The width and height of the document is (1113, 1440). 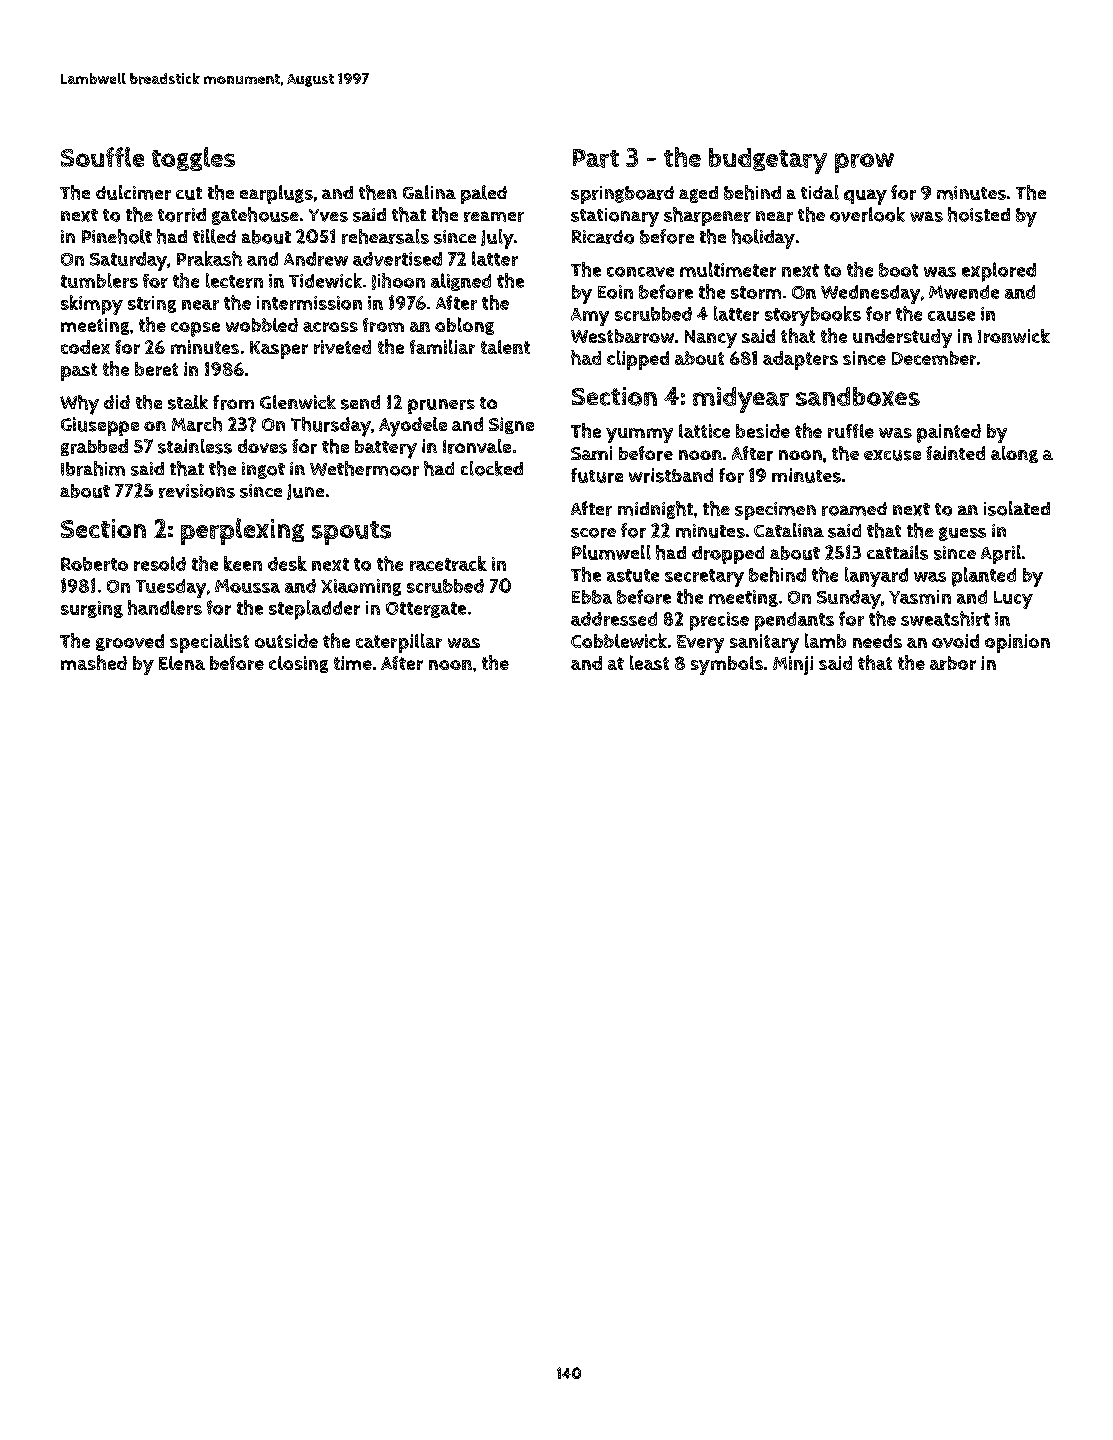 I want to click on tumblers, so click(x=99, y=280).
